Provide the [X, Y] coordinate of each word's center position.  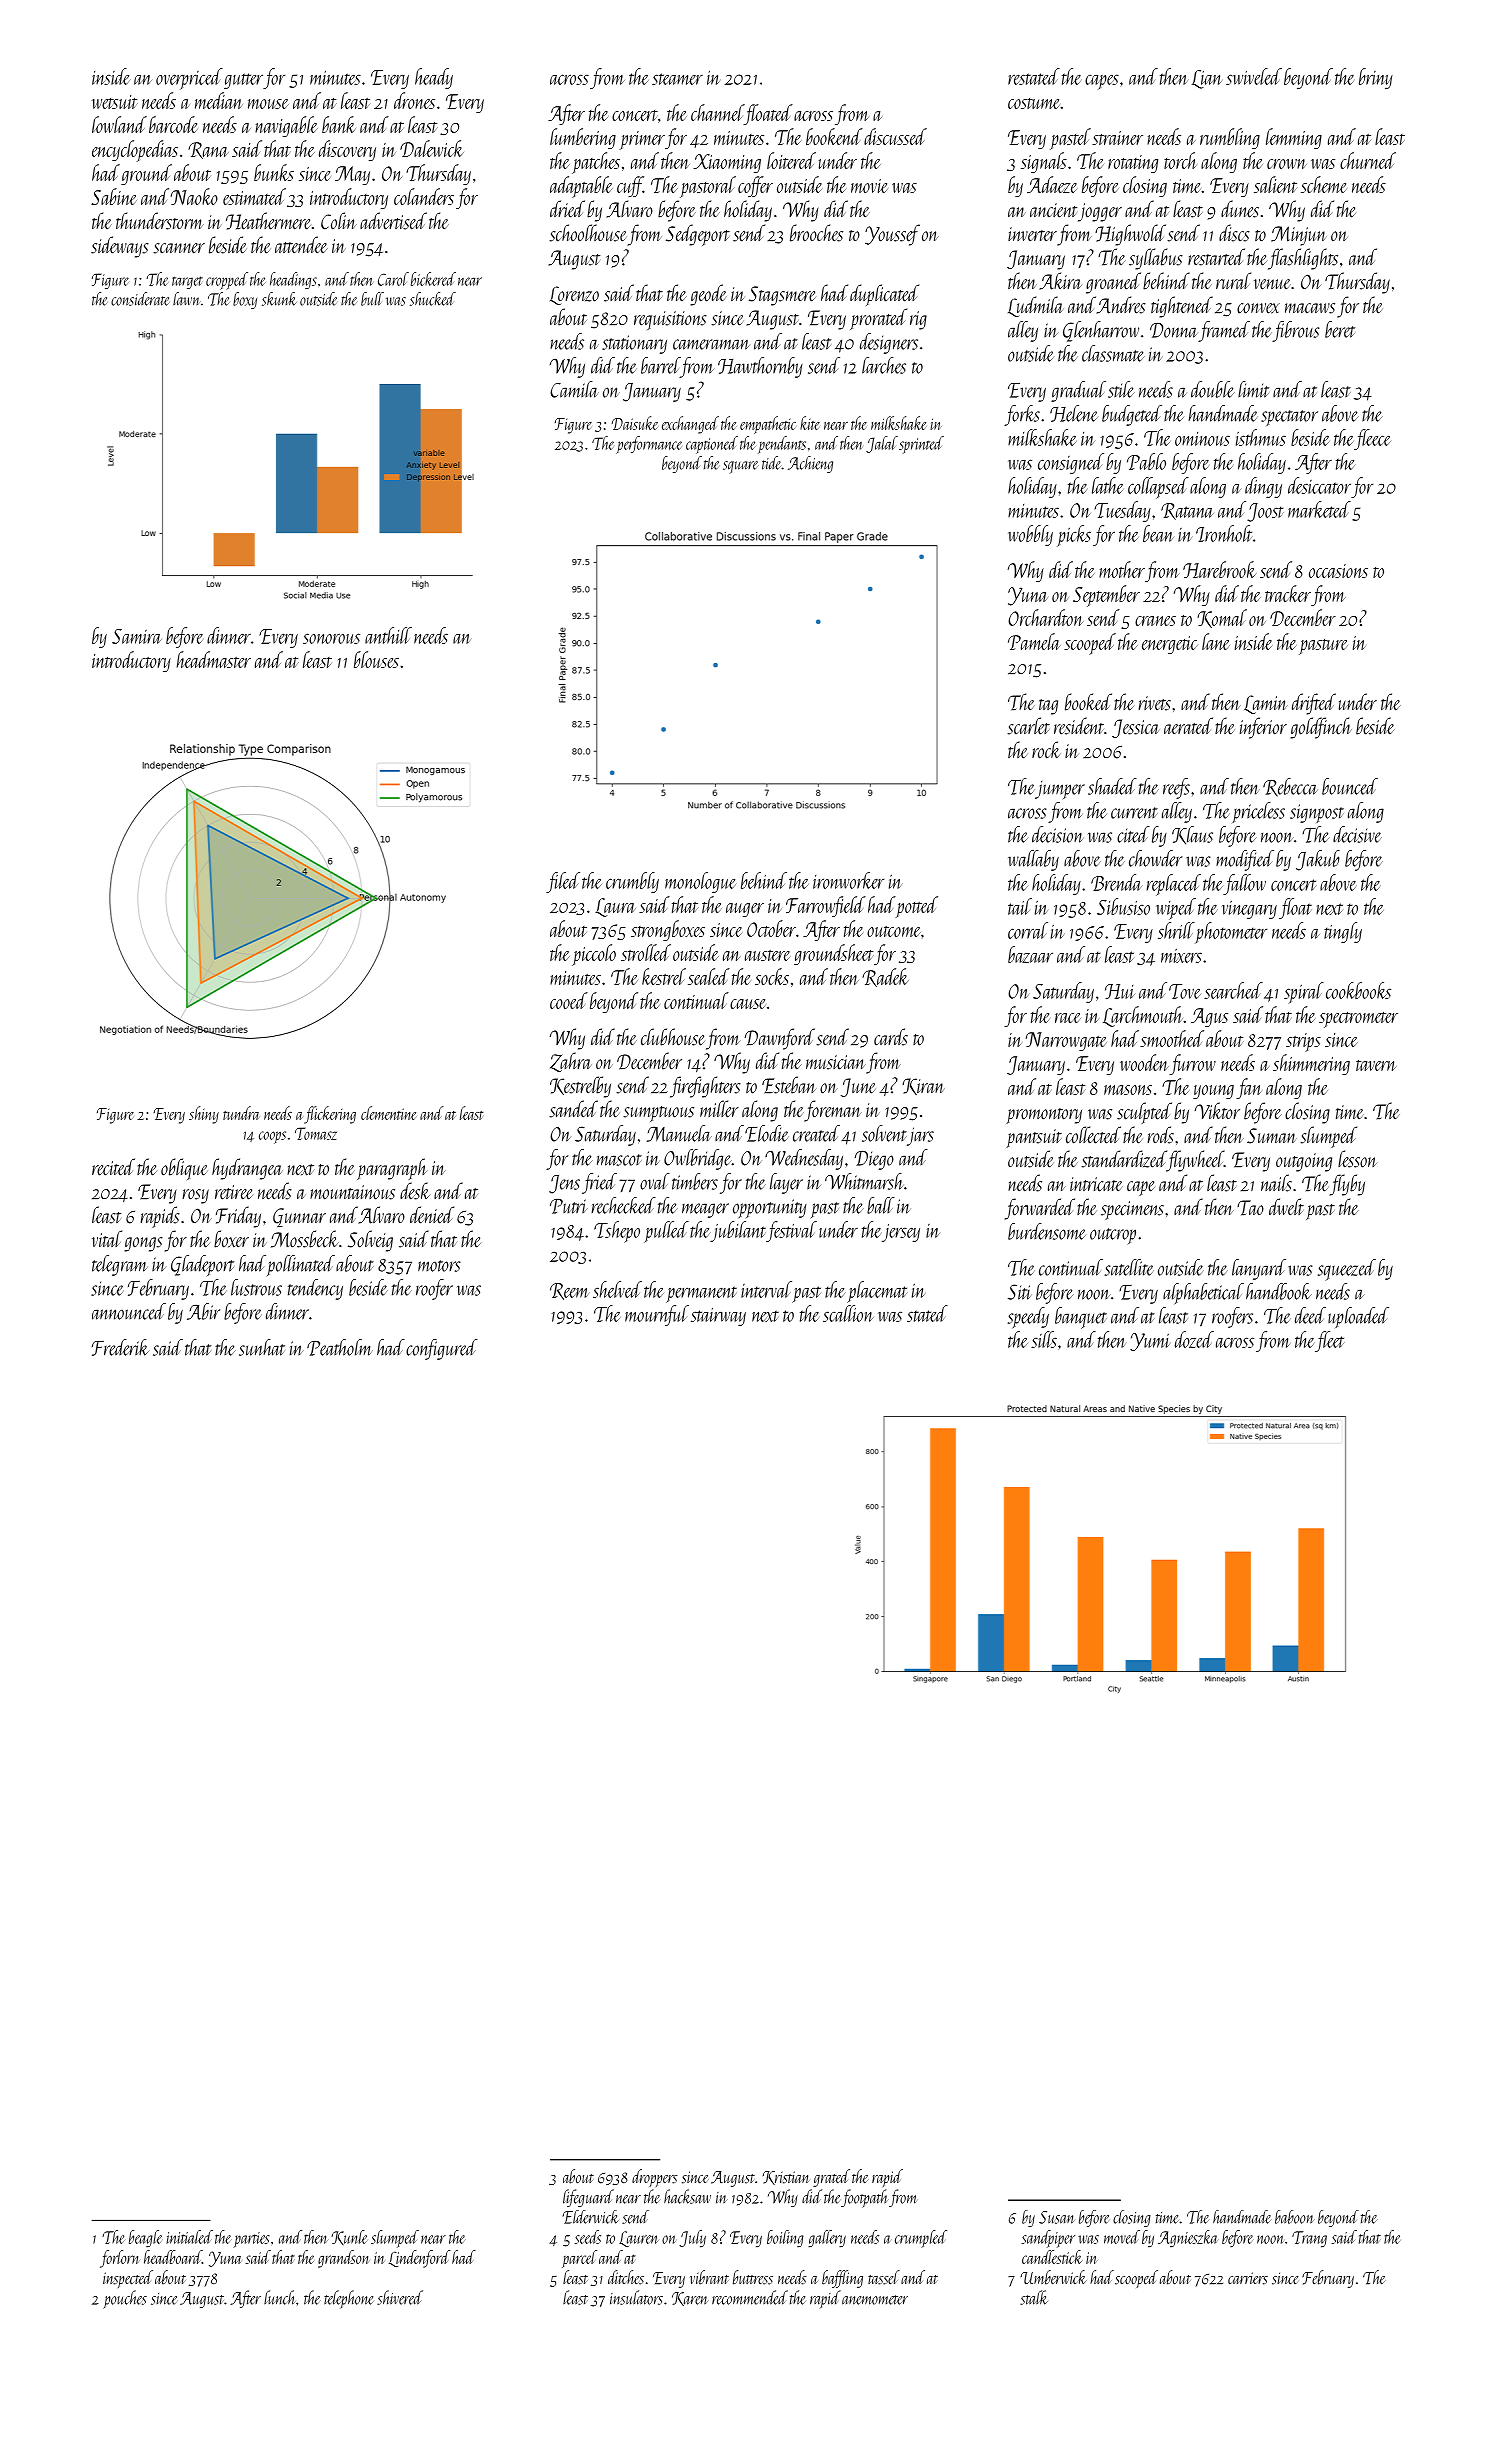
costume [1034, 103]
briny [1376, 78]
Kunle [349, 2237]
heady [434, 78]
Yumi [1150, 1342]
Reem [569, 1291]
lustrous [256, 1287]
